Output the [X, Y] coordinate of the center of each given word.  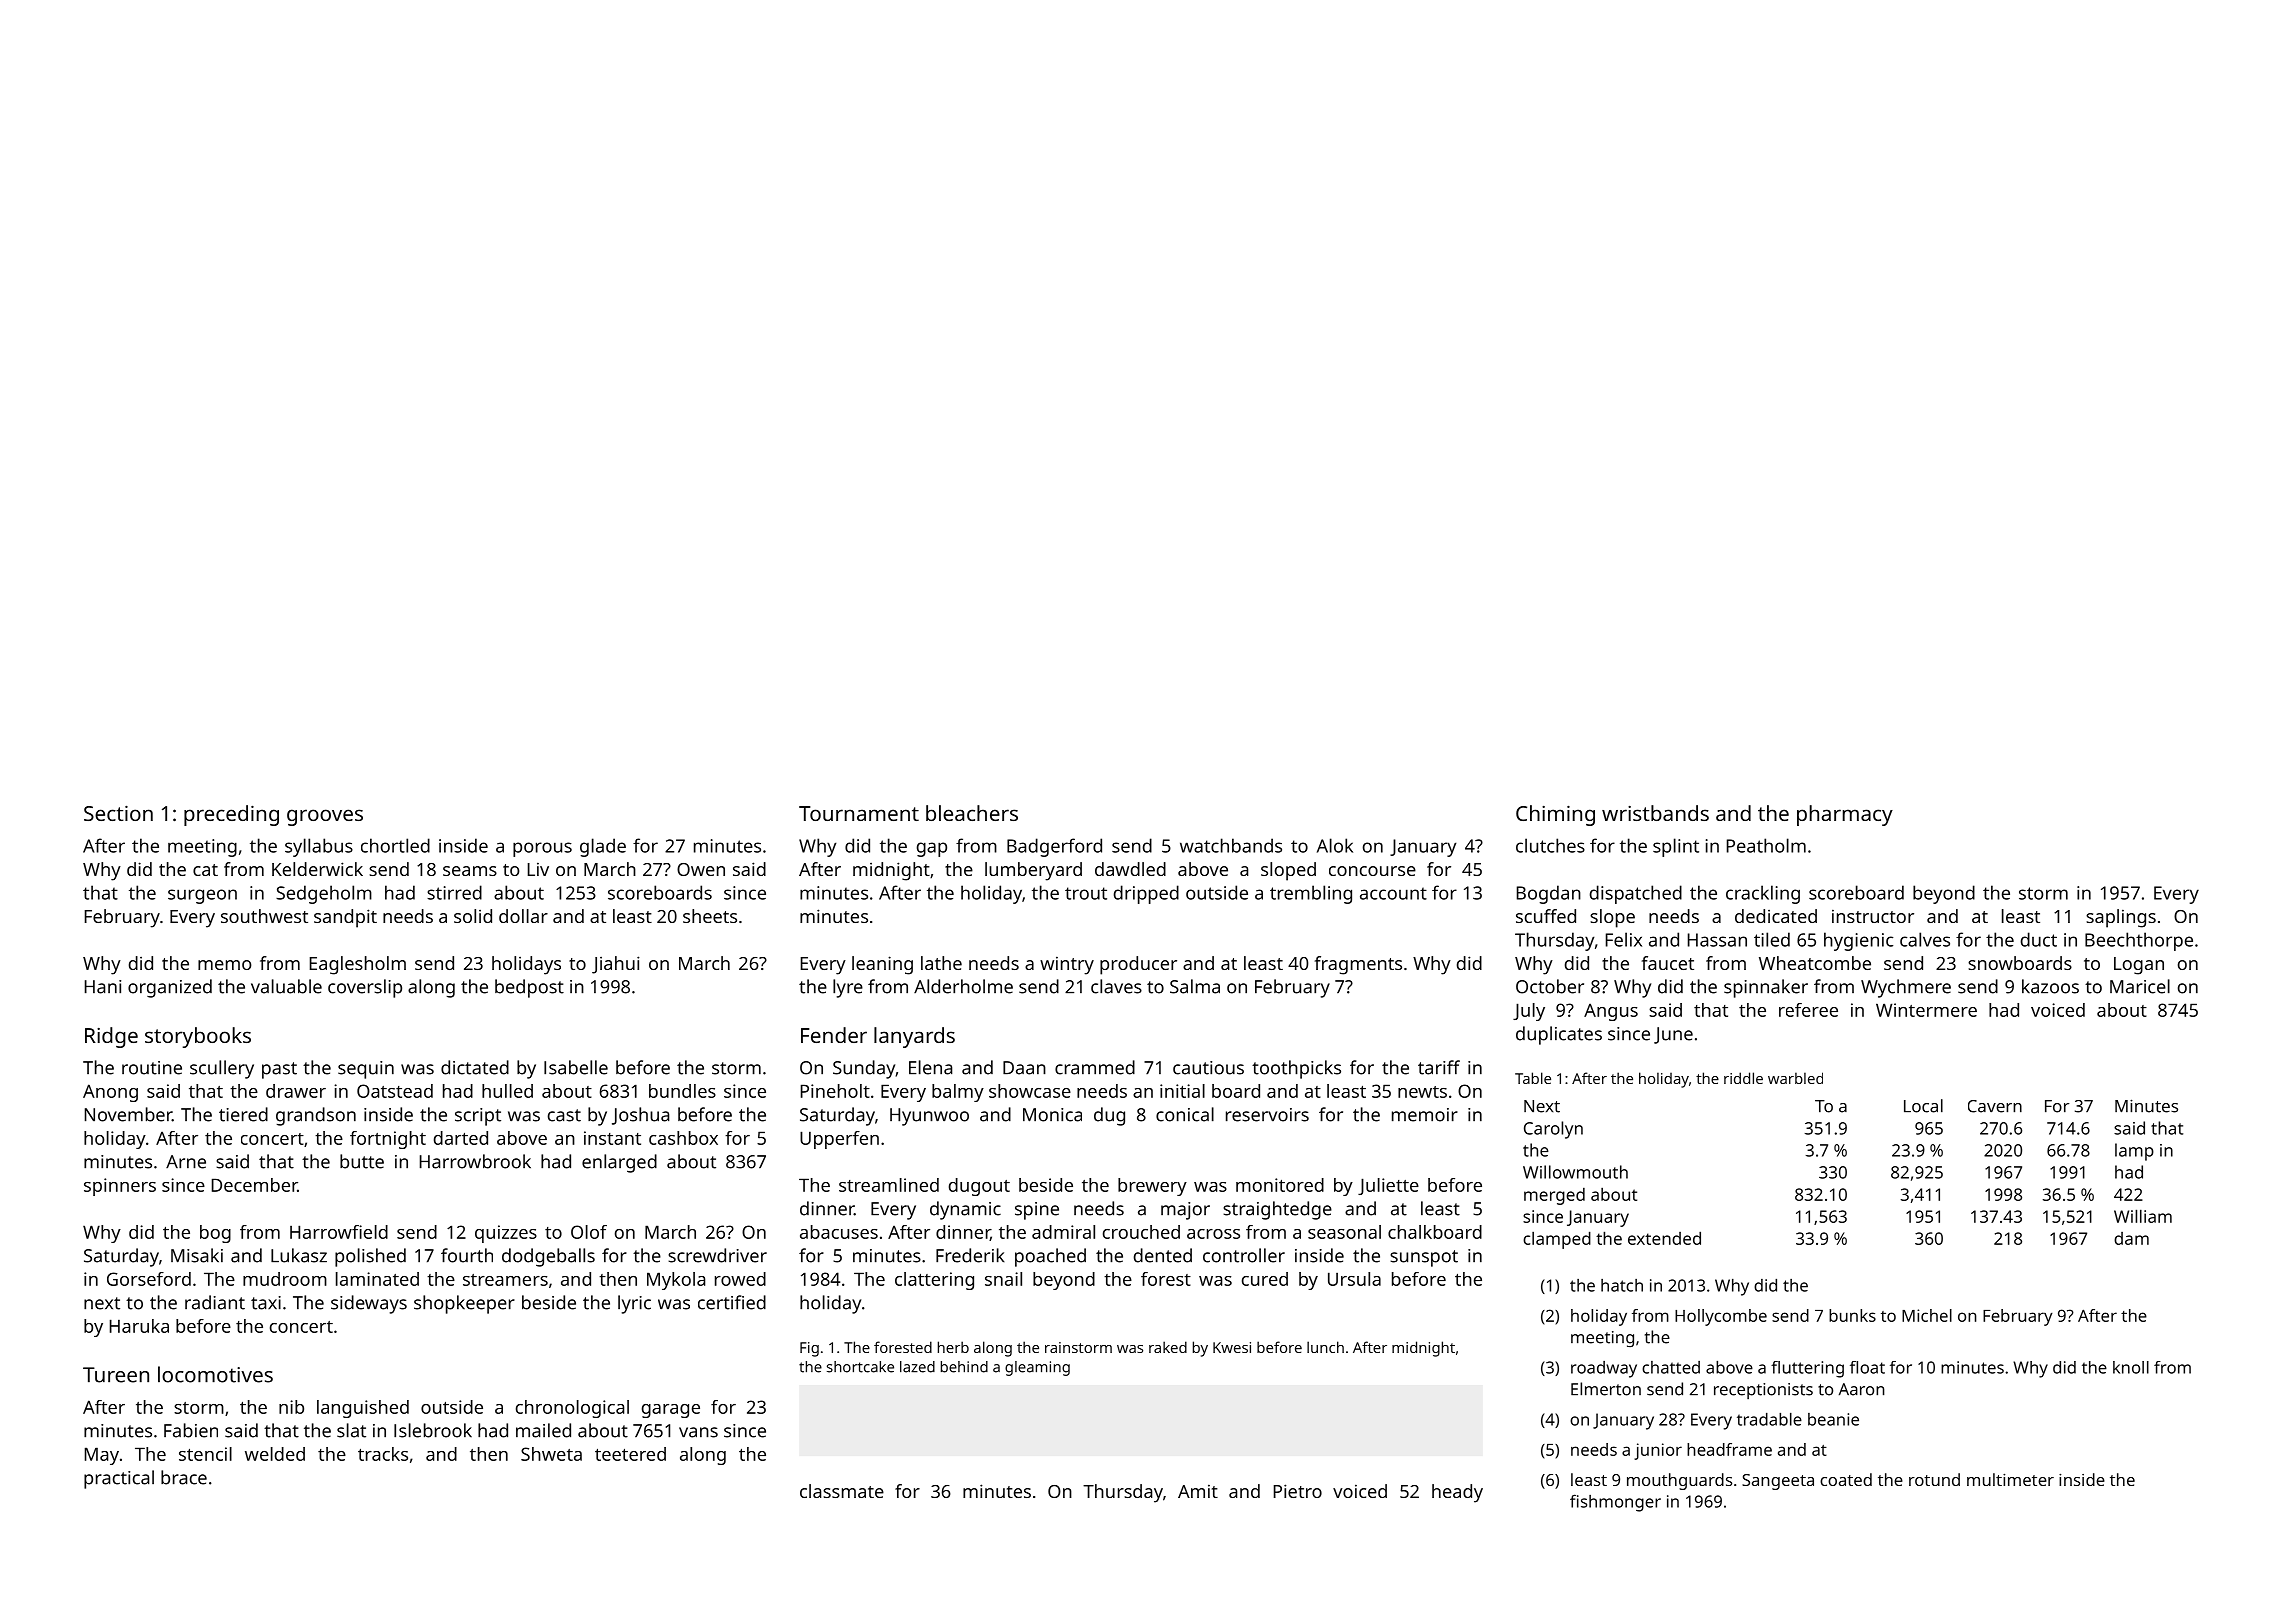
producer [1138, 965]
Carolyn [1553, 1130]
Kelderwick [317, 869]
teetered [630, 1454]
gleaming [1037, 1368]
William [2143, 1216]
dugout [979, 1187]
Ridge [111, 1037]
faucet [1668, 963]
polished [370, 1257]
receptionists [1763, 1391]
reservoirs [1267, 1115]
